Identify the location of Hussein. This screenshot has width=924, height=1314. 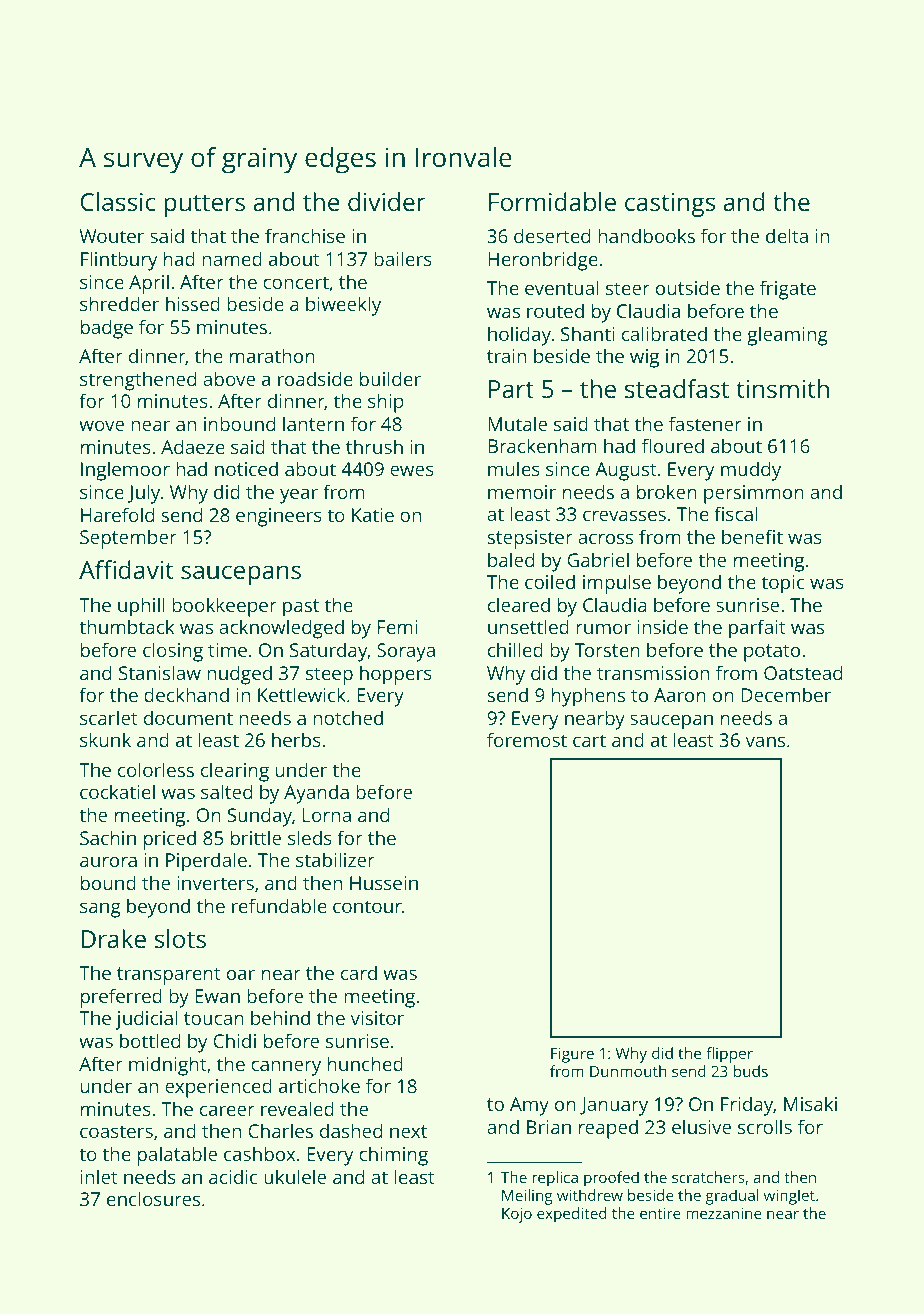
(384, 883).
